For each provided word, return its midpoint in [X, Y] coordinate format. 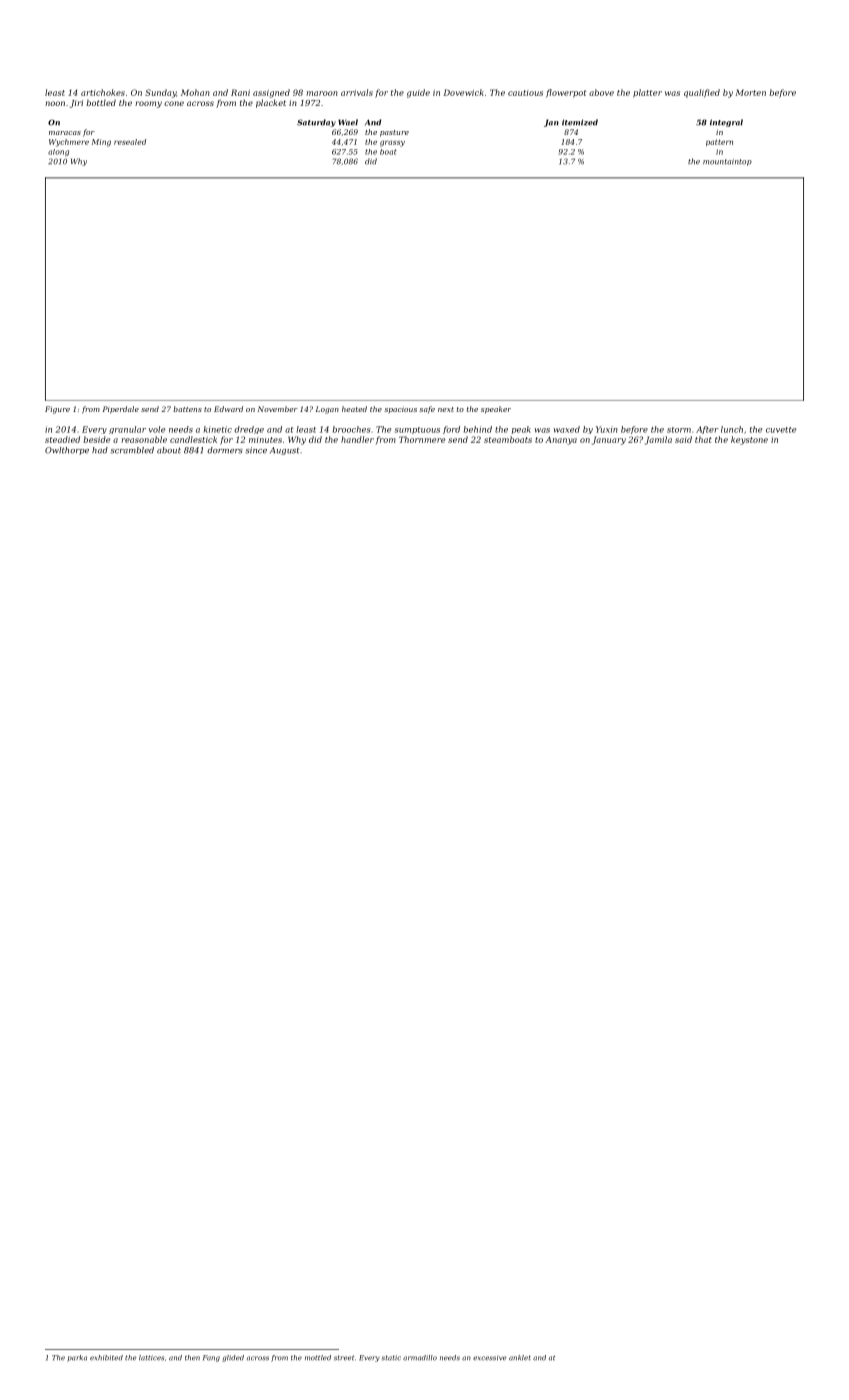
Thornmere [422, 439]
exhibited [106, 1358]
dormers [225, 450]
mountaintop [727, 162]
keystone [749, 440]
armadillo [420, 1358]
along [58, 152]
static [391, 1358]
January [609, 440]
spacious [400, 409]
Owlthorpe [67, 451]
